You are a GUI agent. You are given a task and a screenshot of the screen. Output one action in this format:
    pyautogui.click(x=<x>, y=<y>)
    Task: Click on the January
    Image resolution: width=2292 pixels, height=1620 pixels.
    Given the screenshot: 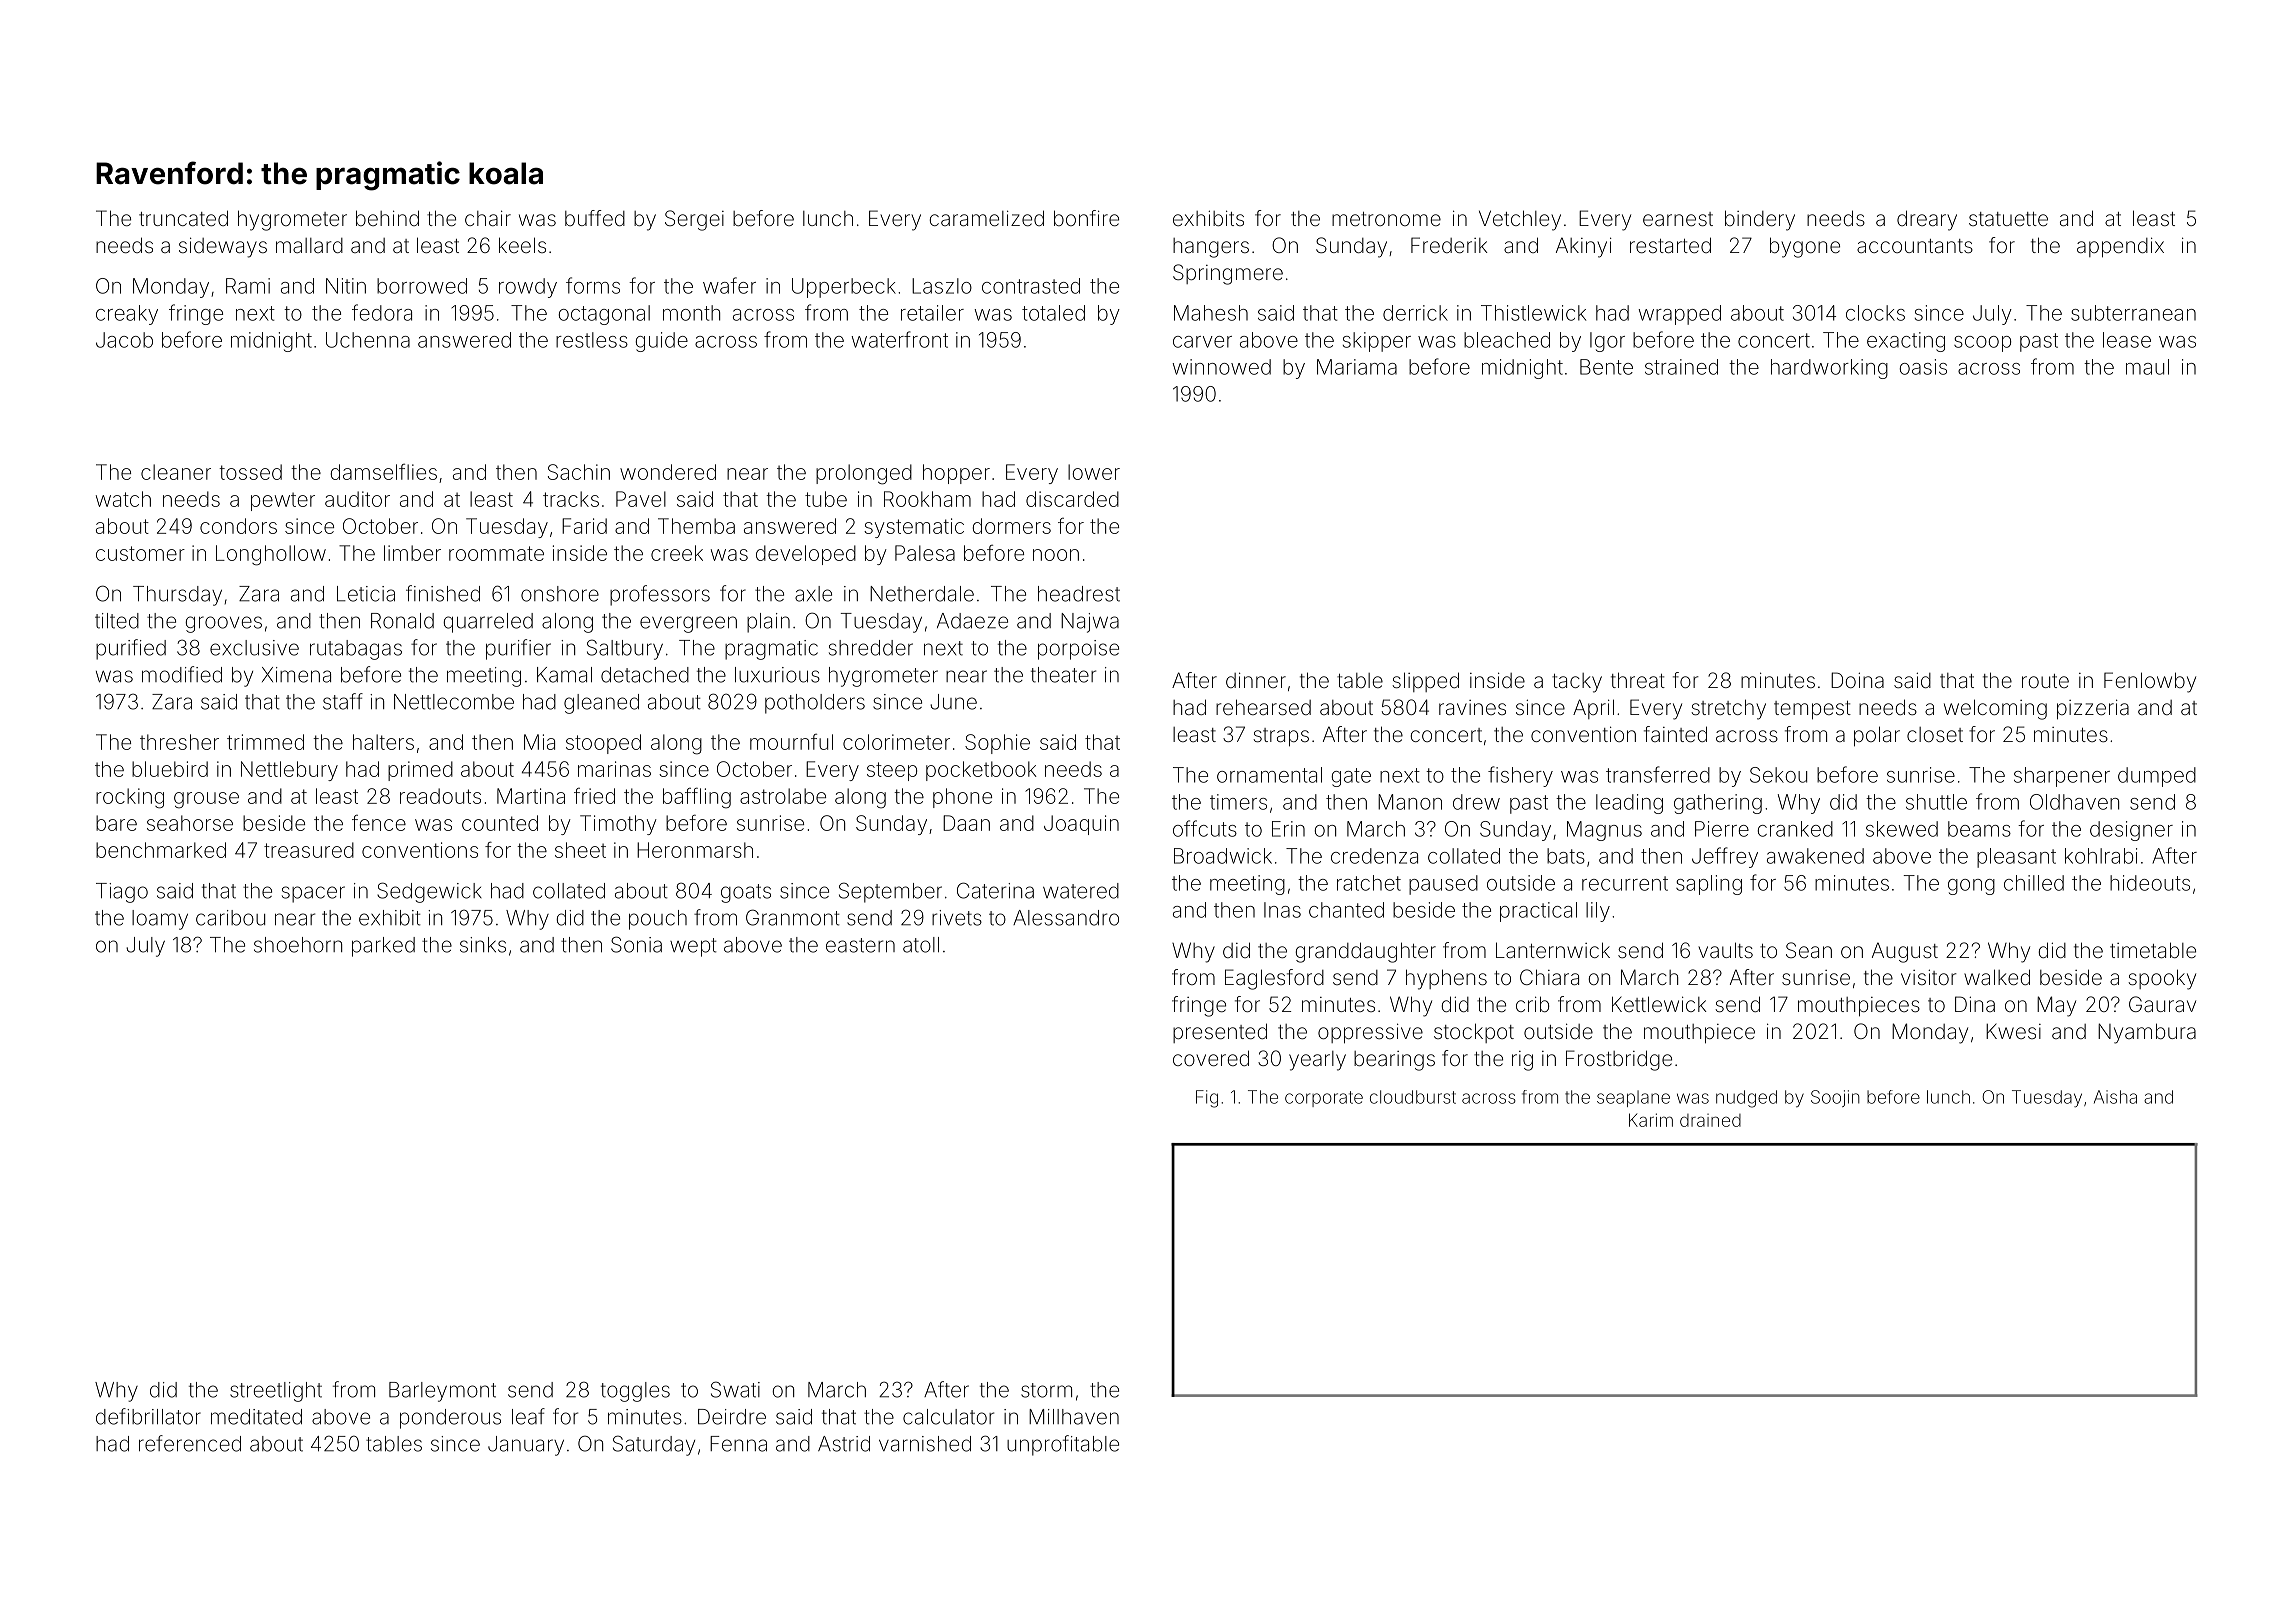 What is the action you would take?
    pyautogui.click(x=526, y=1446)
